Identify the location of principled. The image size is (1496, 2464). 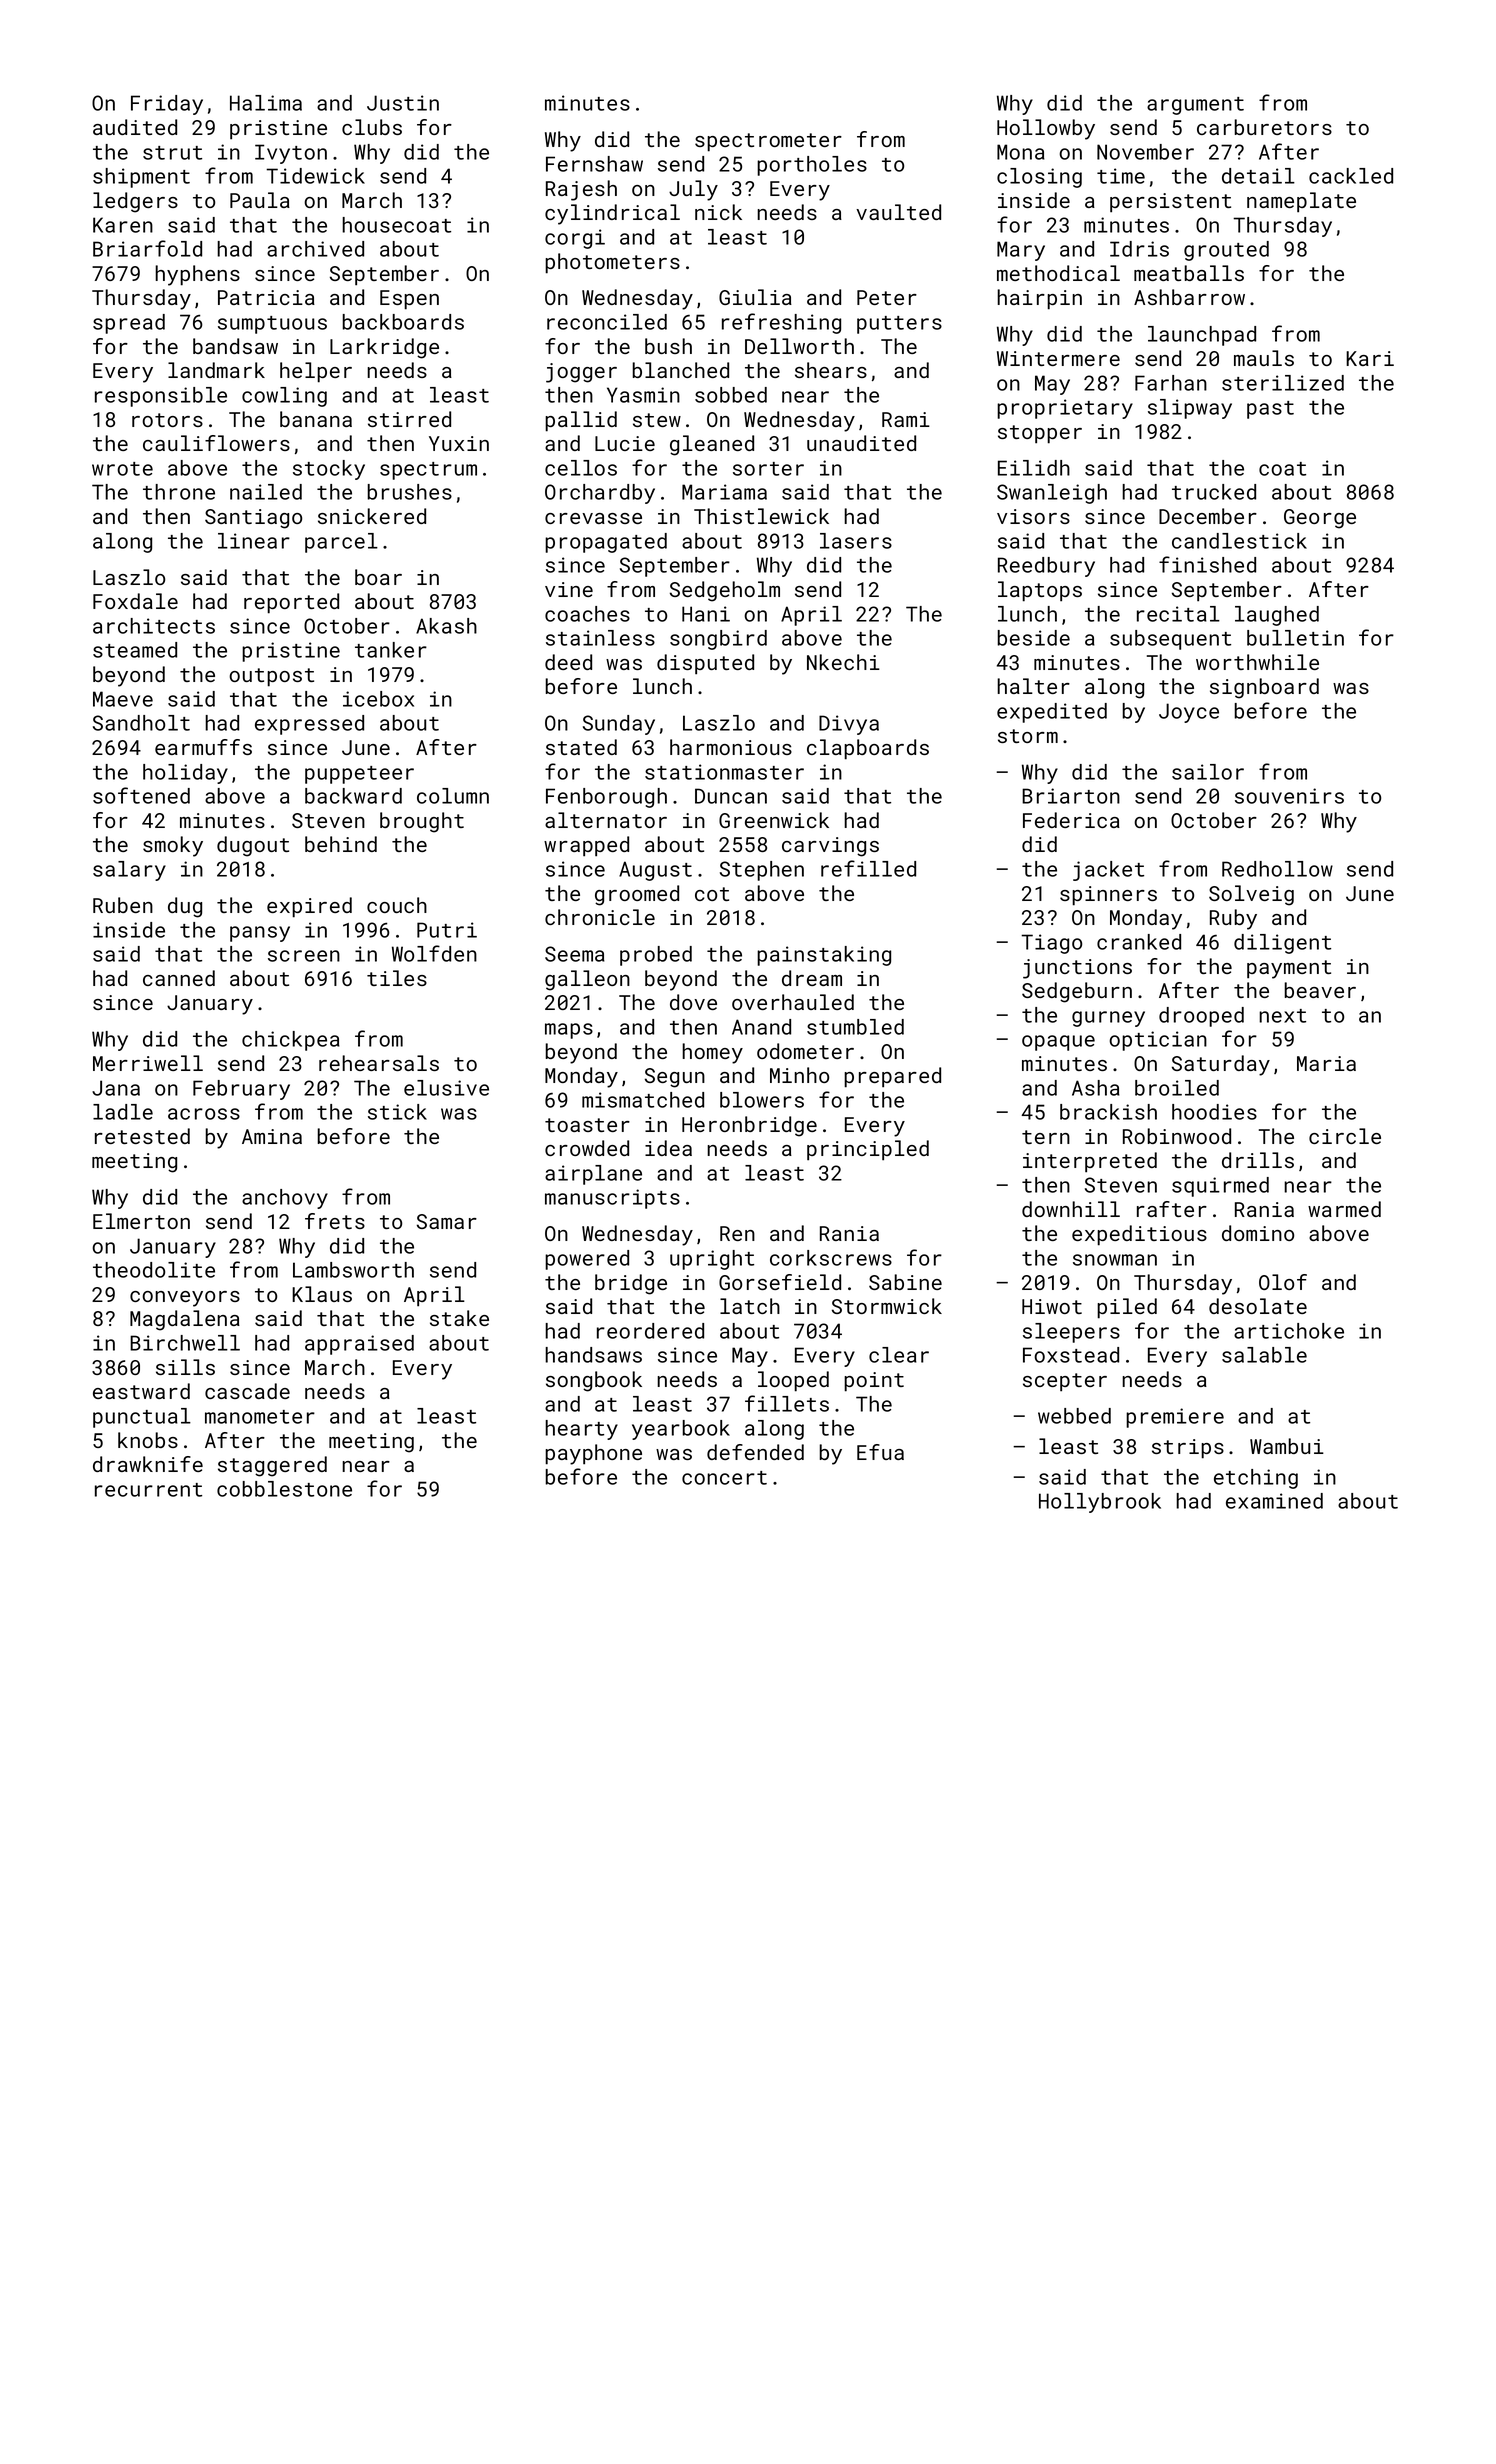
(868, 1150).
